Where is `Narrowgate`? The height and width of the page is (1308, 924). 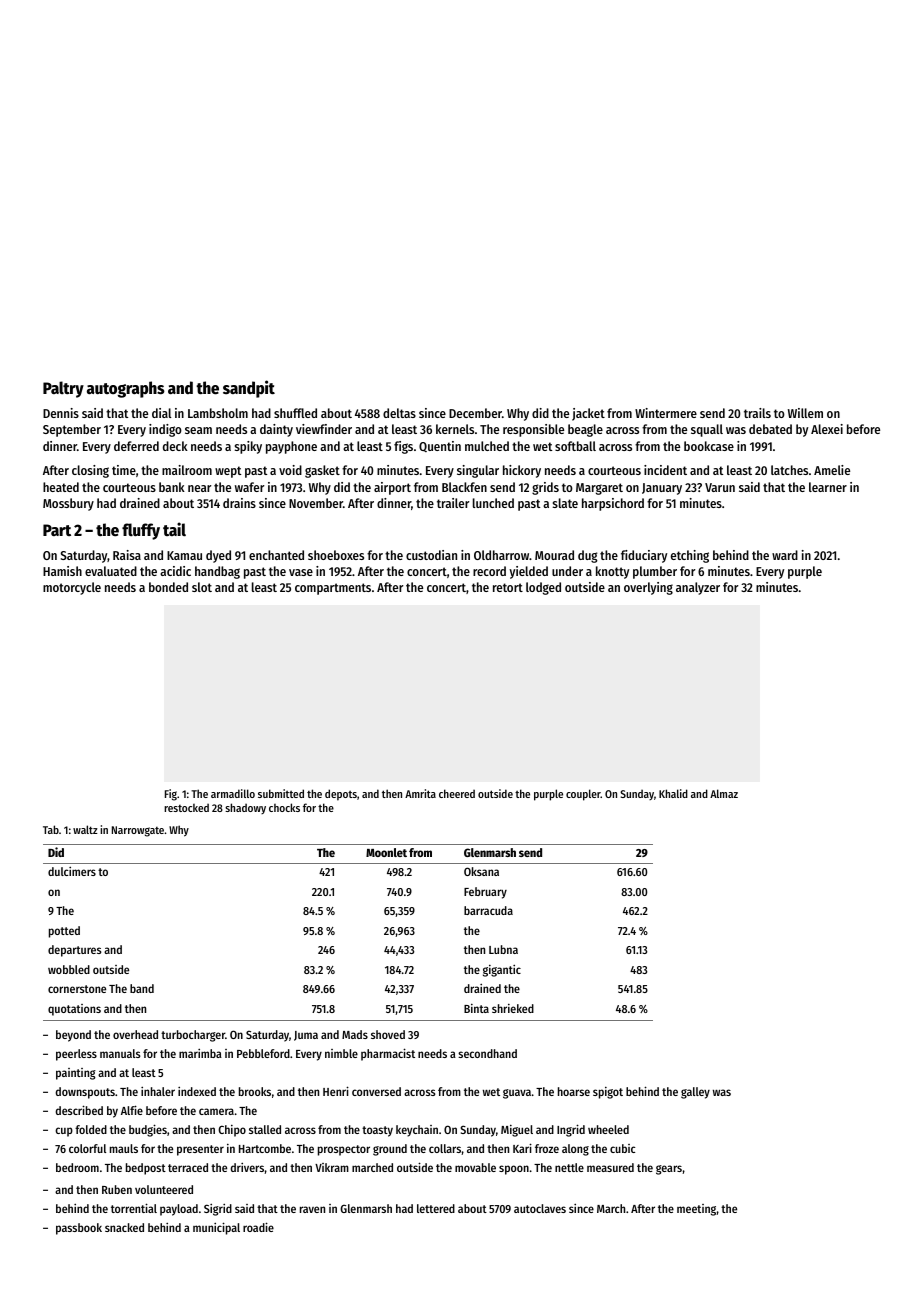
Narrowgate is located at coordinates (138, 831).
